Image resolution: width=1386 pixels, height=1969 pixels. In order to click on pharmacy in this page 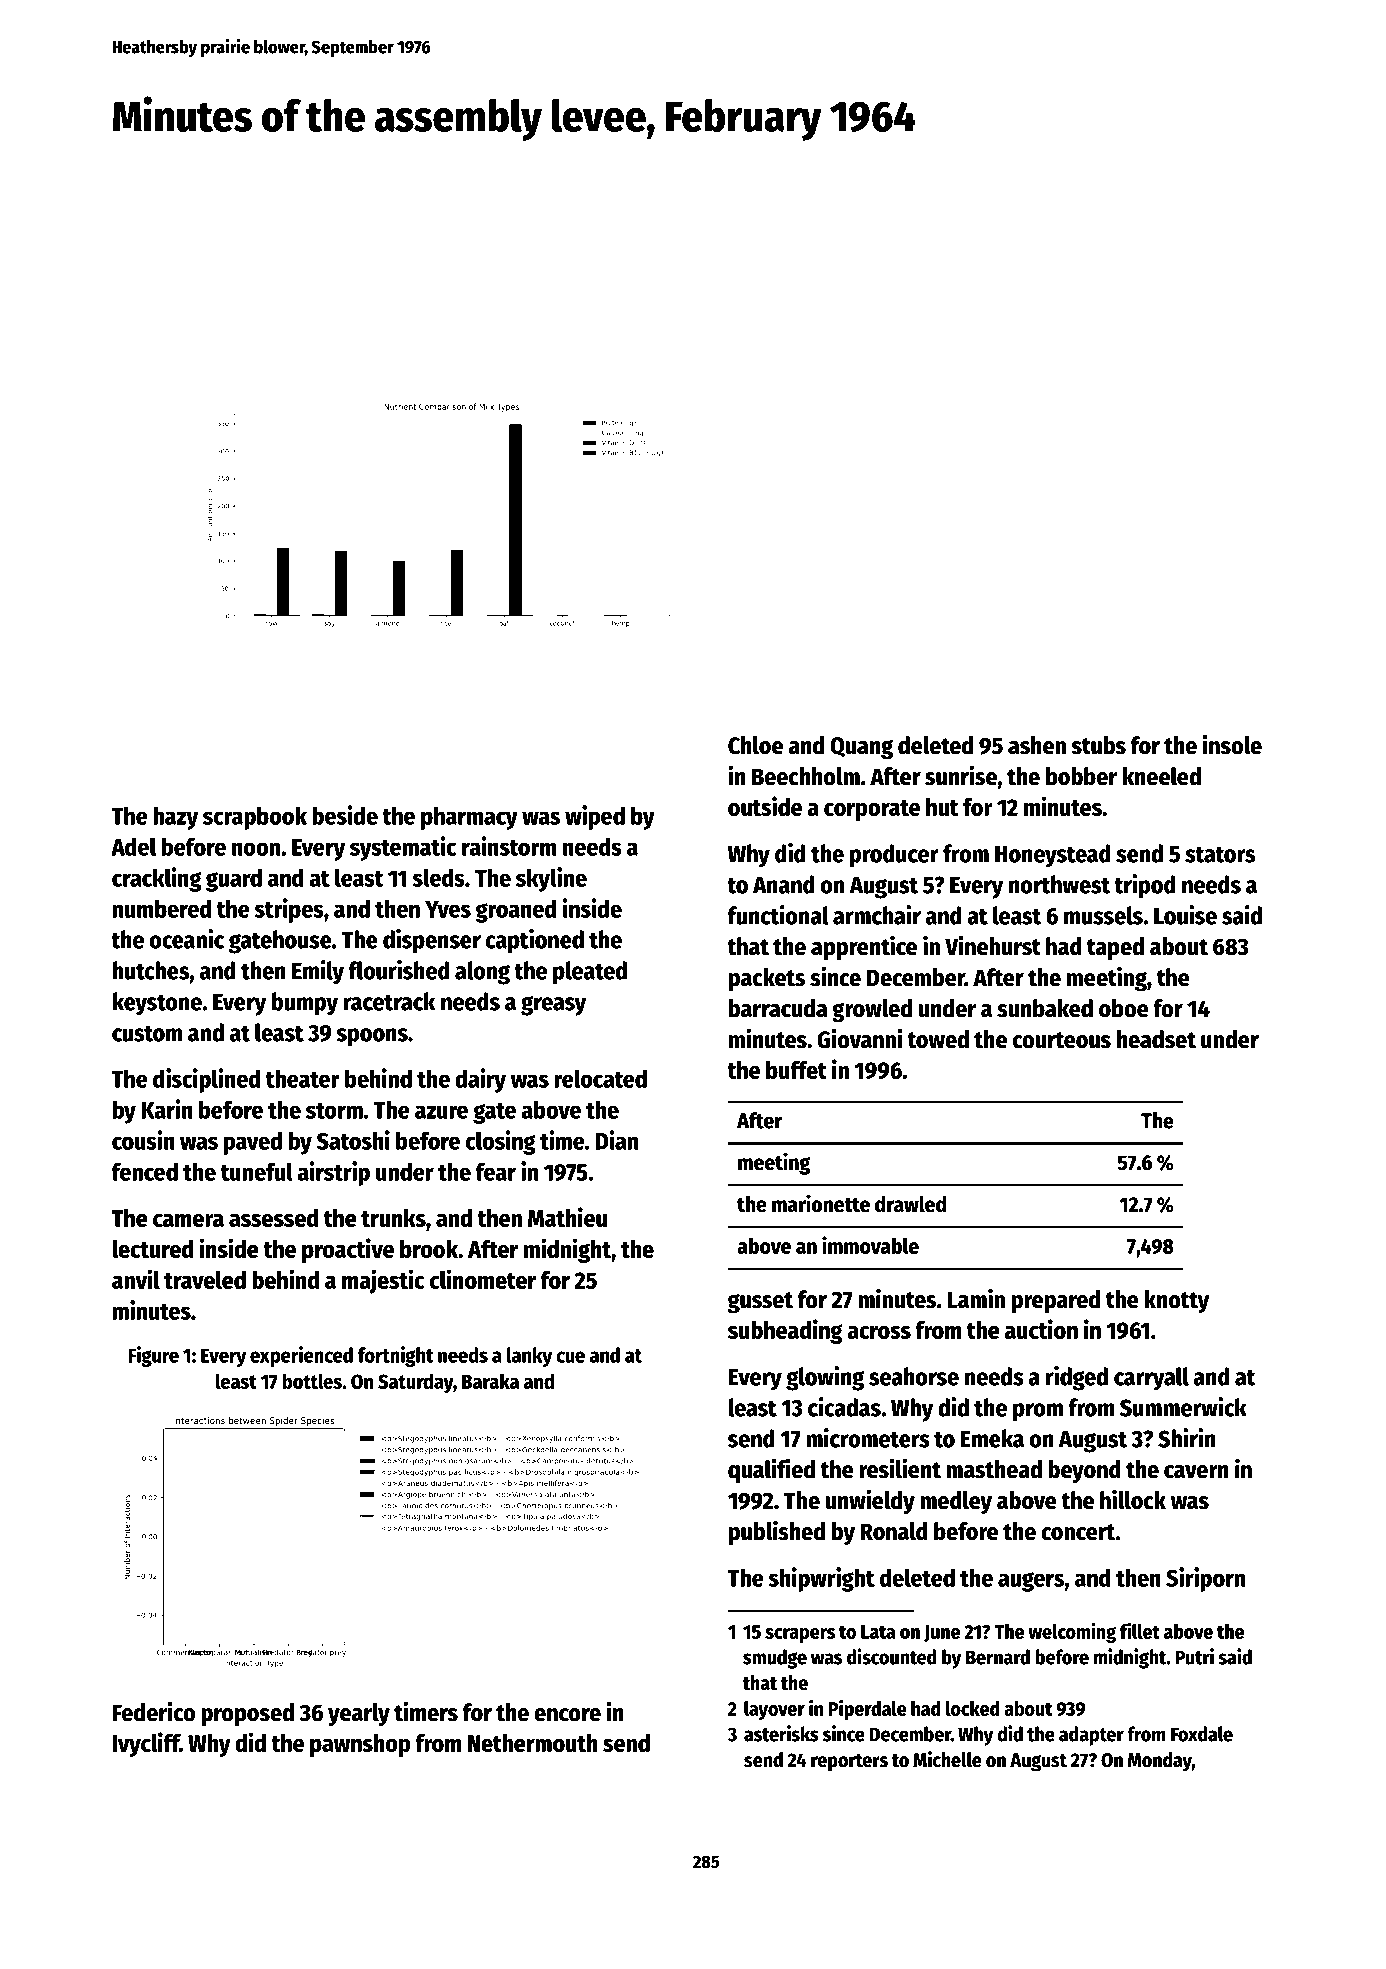, I will do `click(469, 818)`.
